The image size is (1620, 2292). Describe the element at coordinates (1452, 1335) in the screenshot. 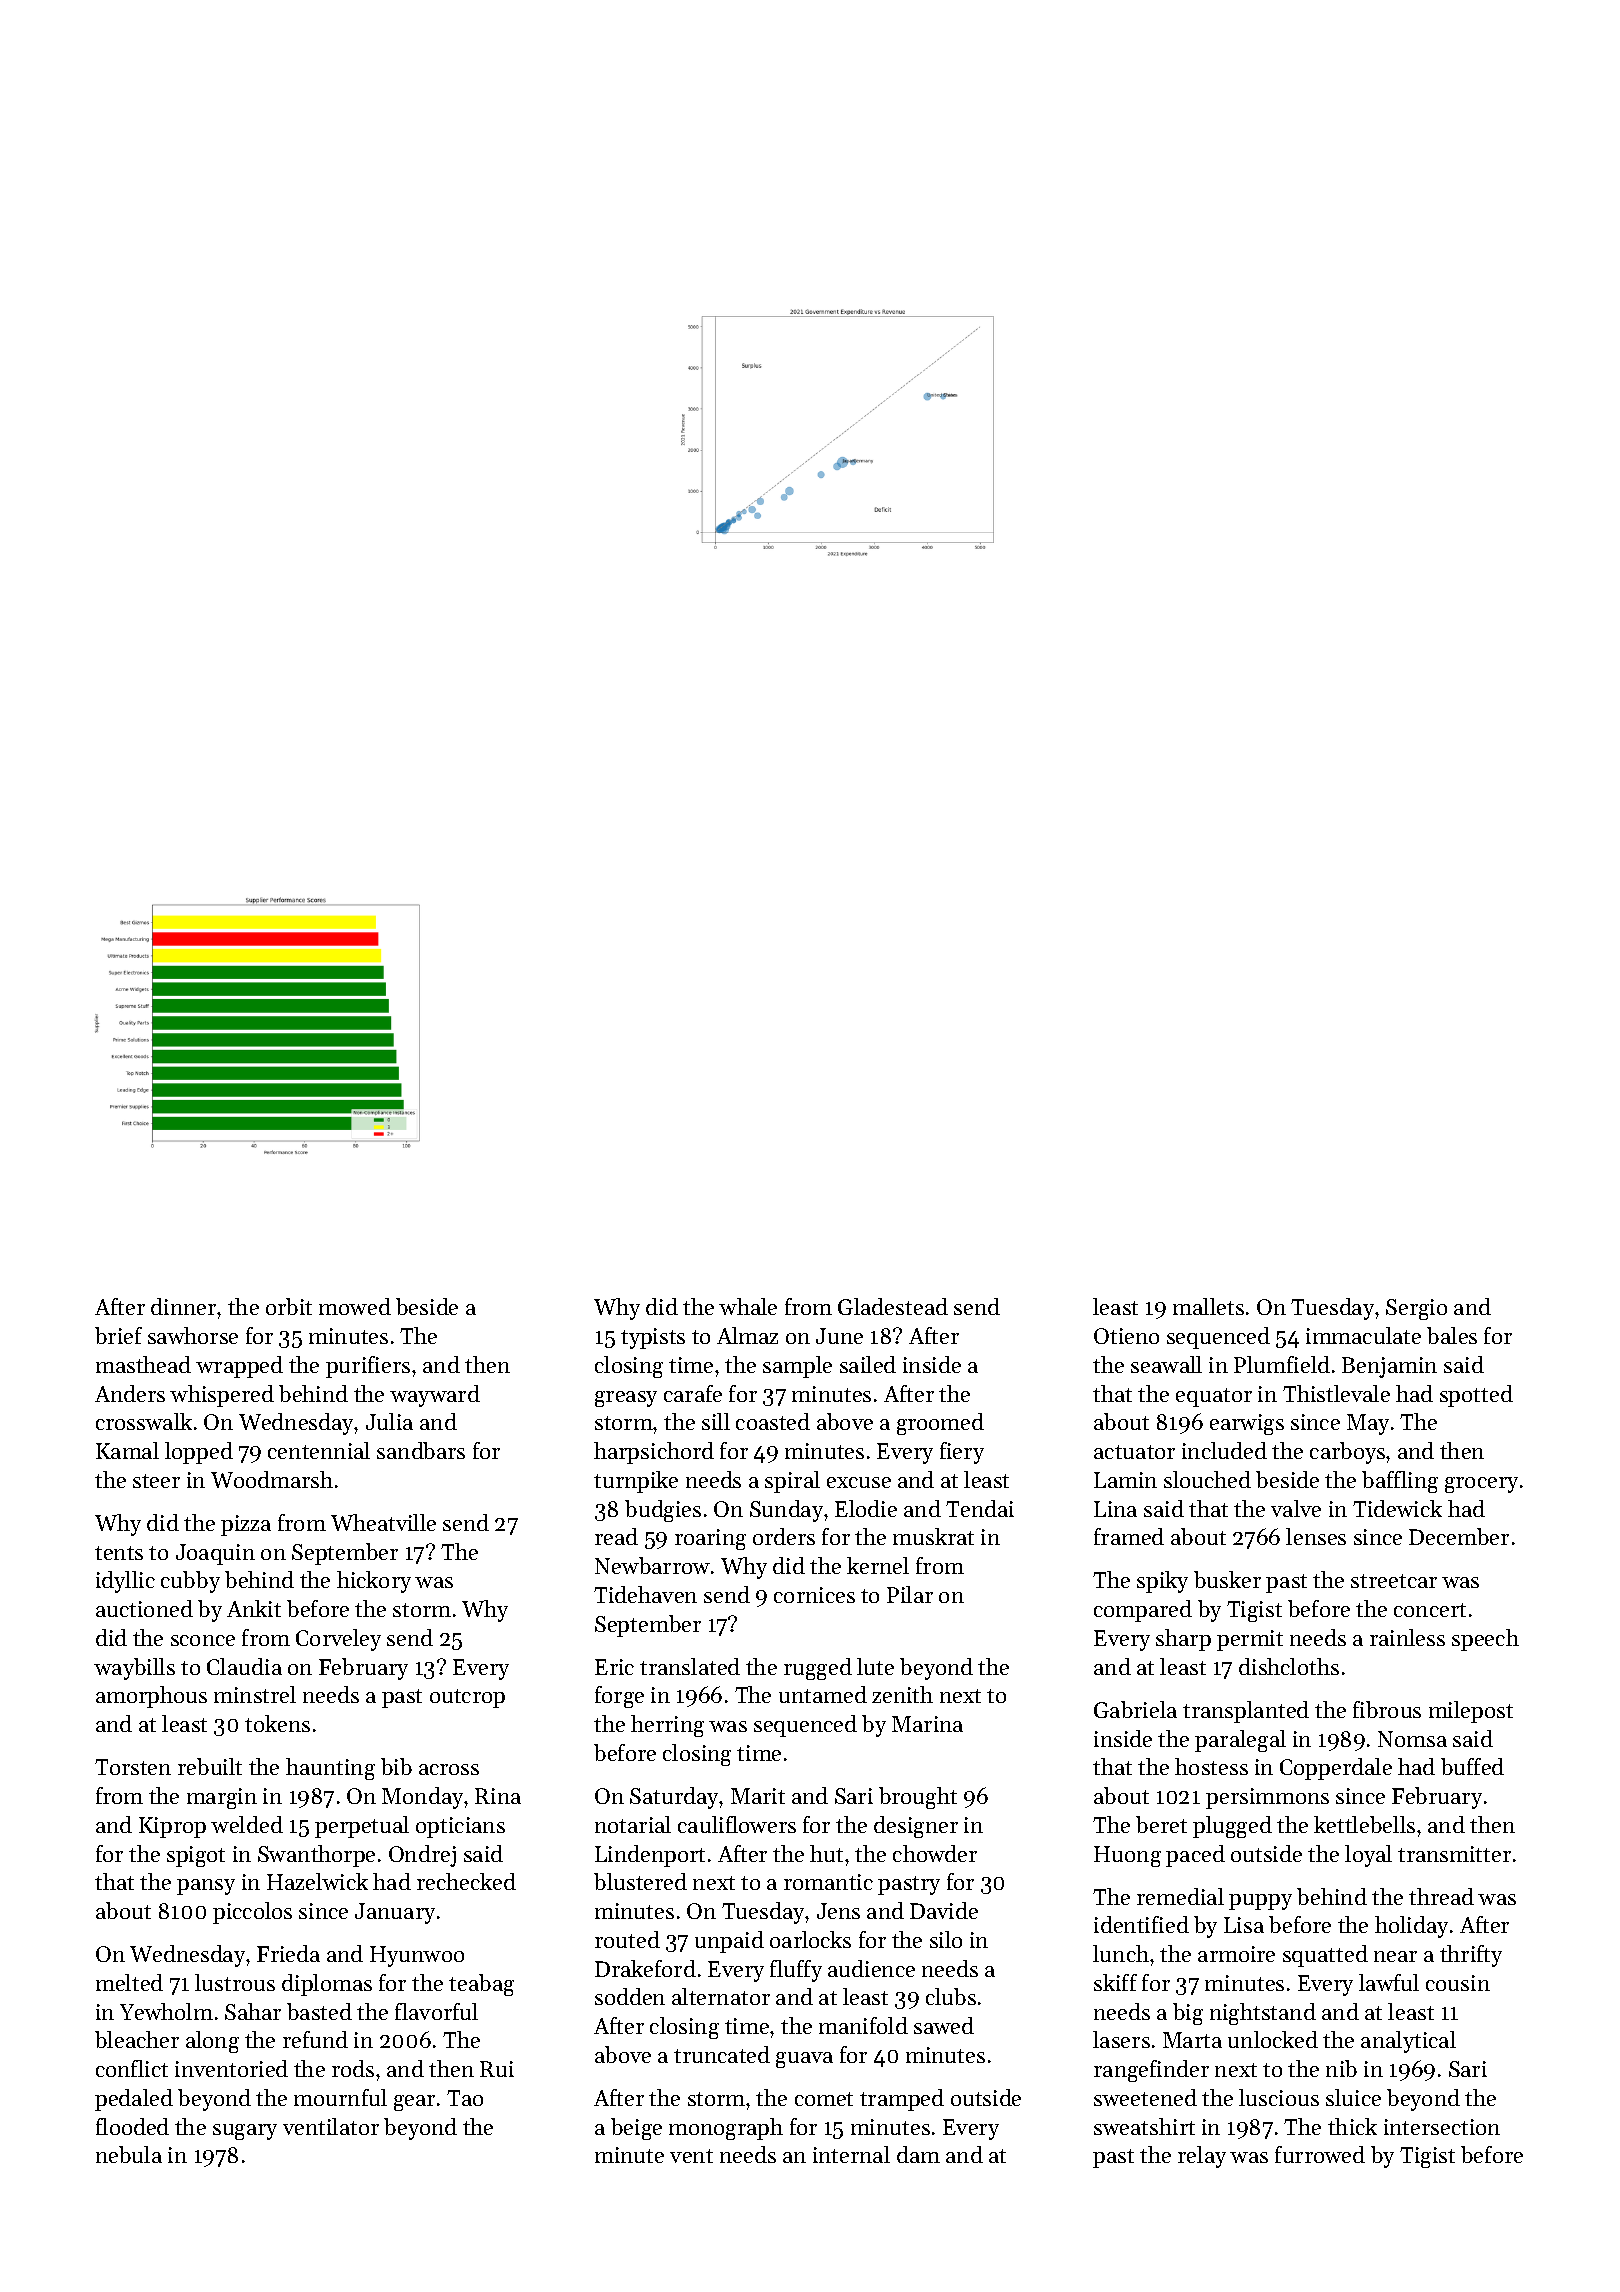

I see `bales` at that location.
